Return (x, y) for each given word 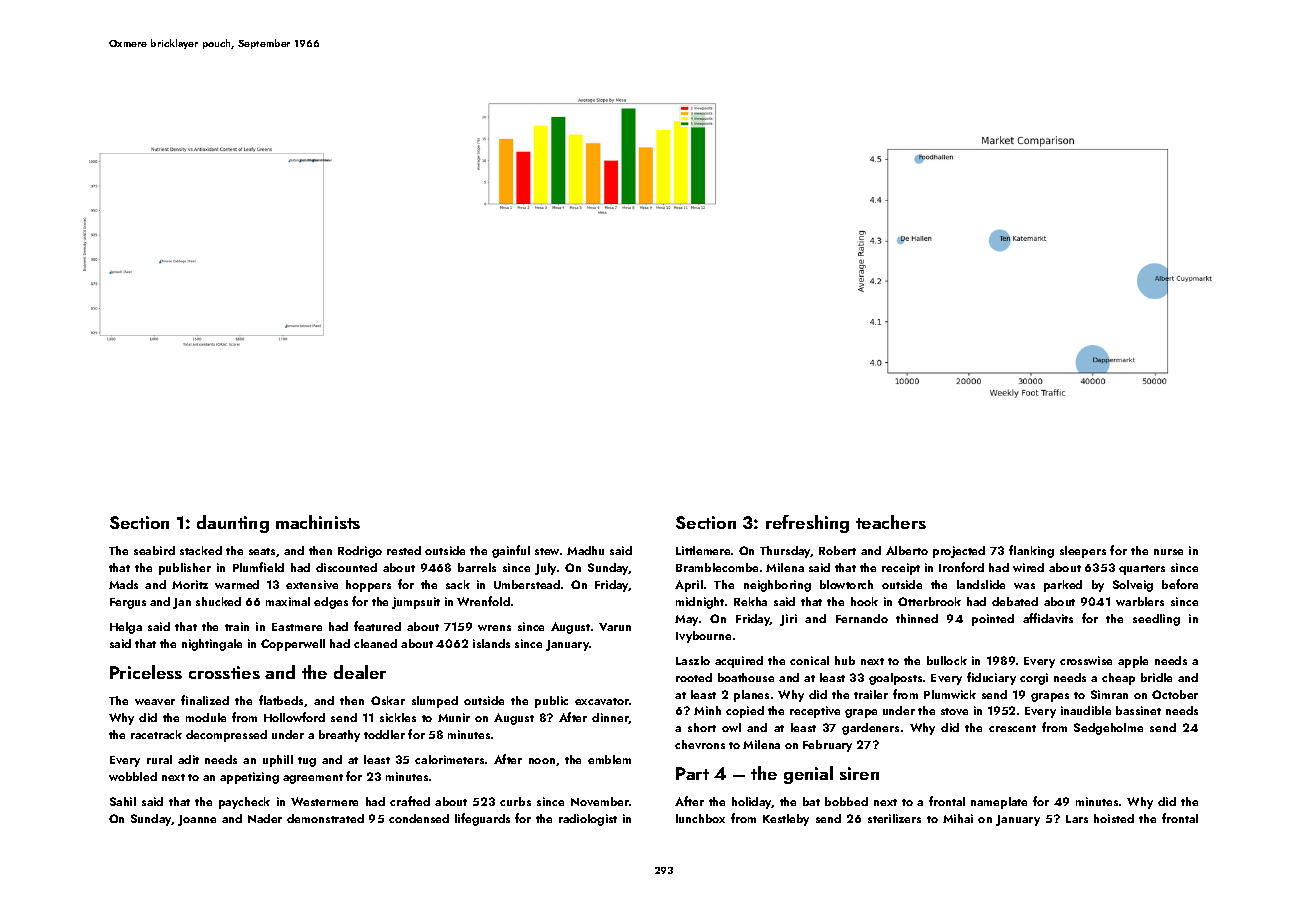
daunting (233, 524)
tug (307, 762)
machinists (318, 522)
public (551, 702)
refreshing (807, 524)
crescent (1012, 728)
